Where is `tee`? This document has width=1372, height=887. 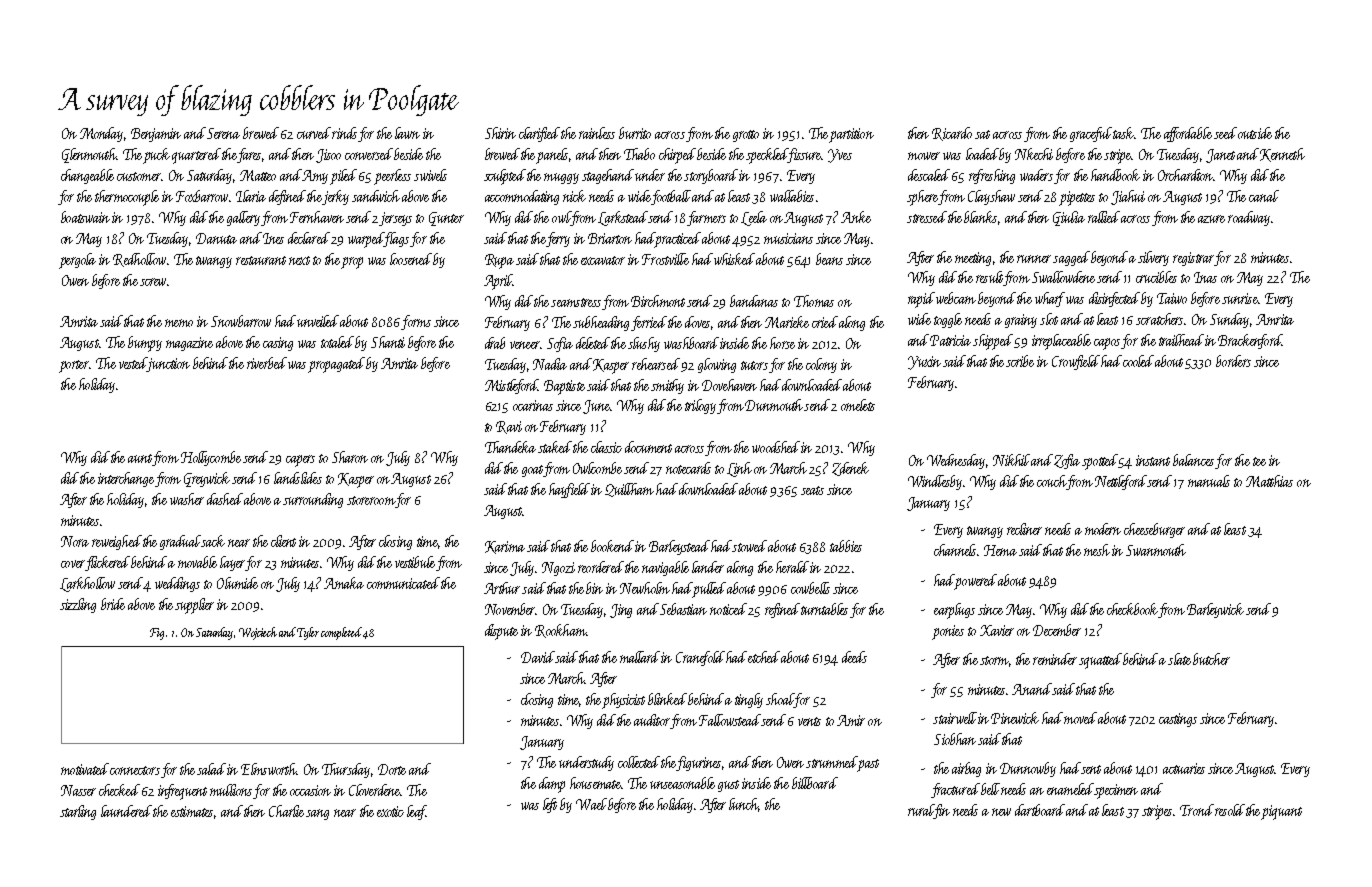 tee is located at coordinates (1259, 461).
